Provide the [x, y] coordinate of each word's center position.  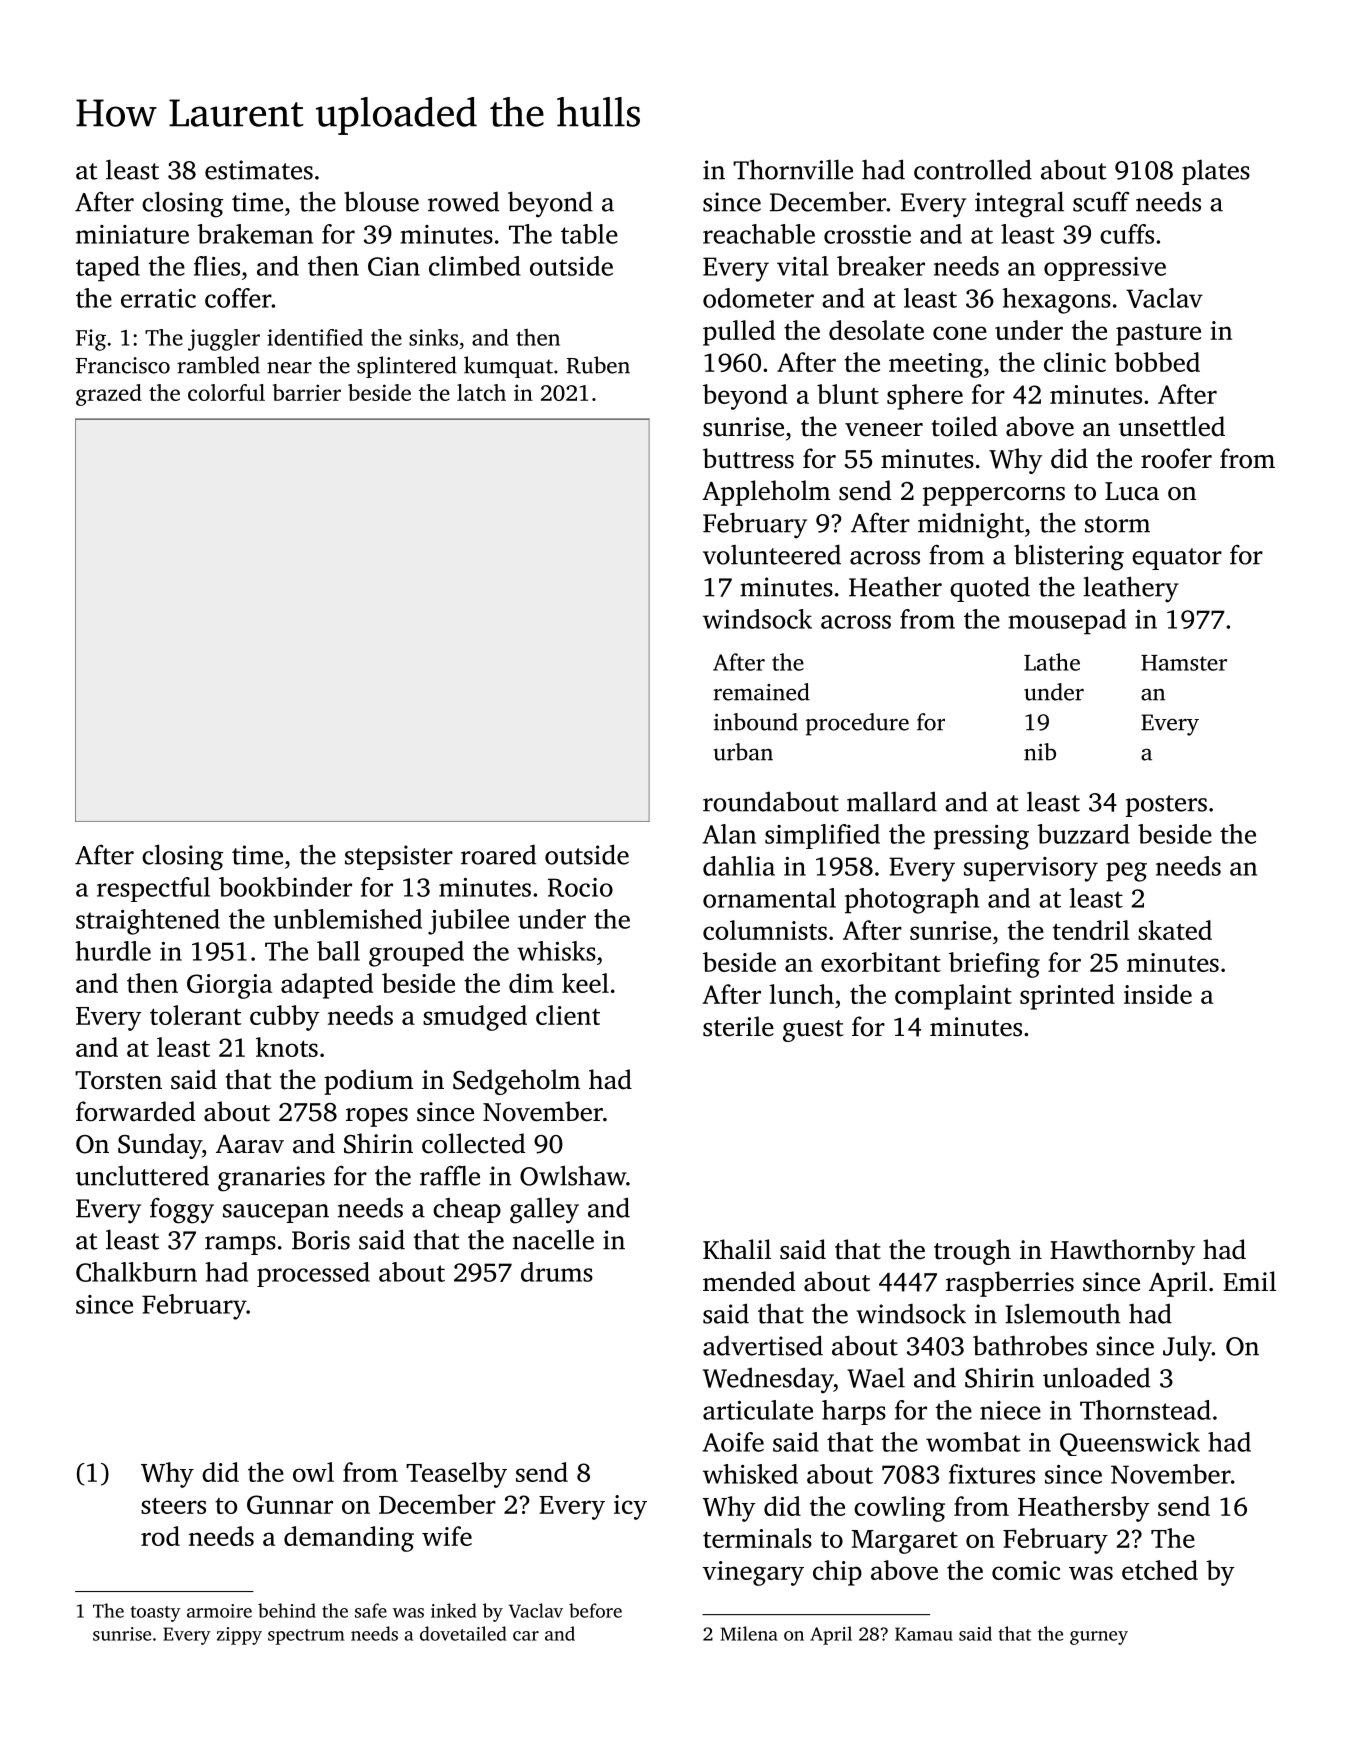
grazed [109, 395]
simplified [822, 836]
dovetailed [463, 1633]
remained [761, 692]
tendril [1091, 930]
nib [1040, 752]
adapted [327, 986]
